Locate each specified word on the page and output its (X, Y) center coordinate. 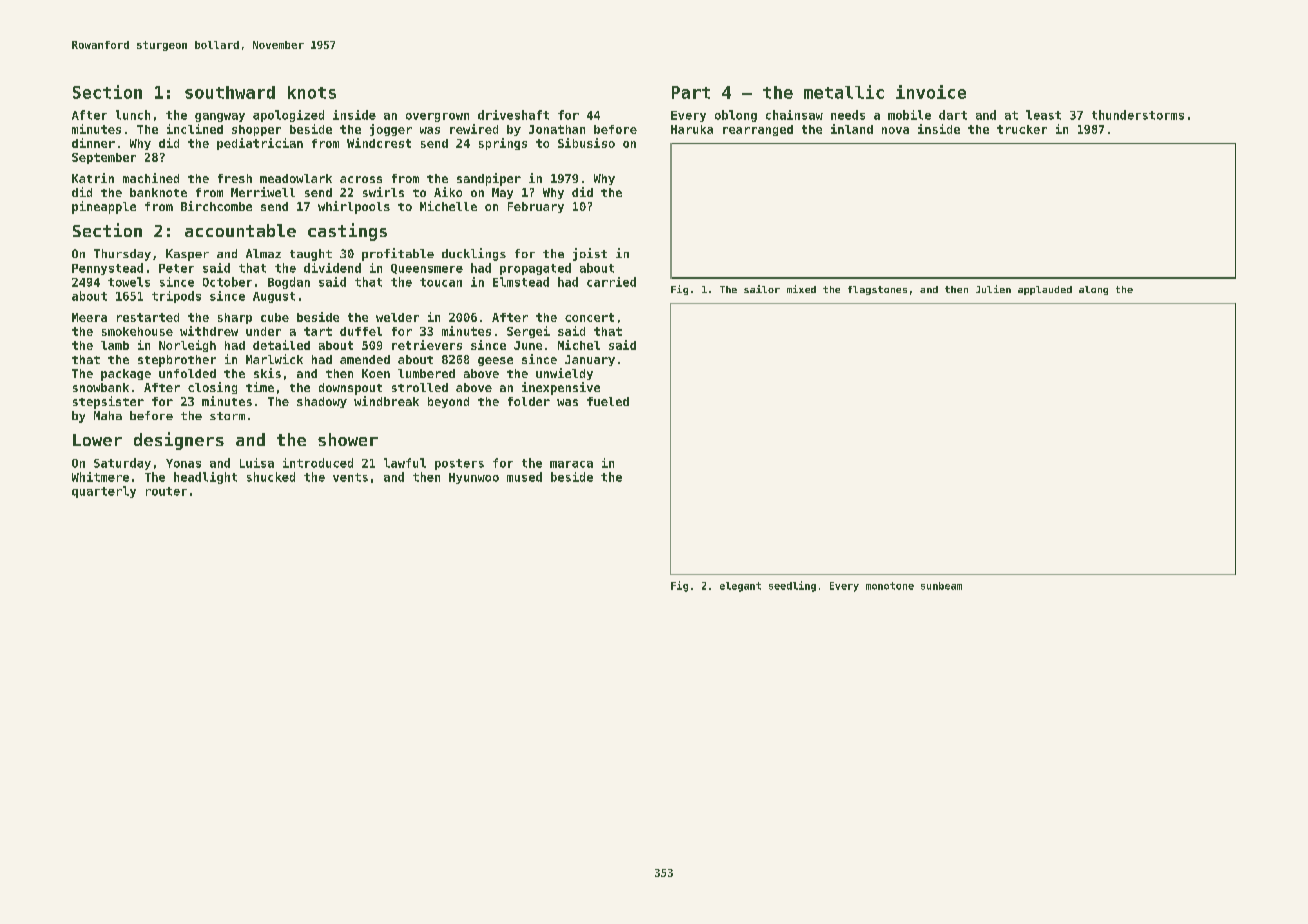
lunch (133, 115)
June (528, 345)
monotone (890, 586)
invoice (931, 92)
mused (524, 477)
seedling (792, 586)
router (166, 491)
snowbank (101, 387)
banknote (158, 192)
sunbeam (941, 586)
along (1093, 290)
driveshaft (513, 115)
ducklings (474, 254)
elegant (740, 587)
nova (895, 130)
